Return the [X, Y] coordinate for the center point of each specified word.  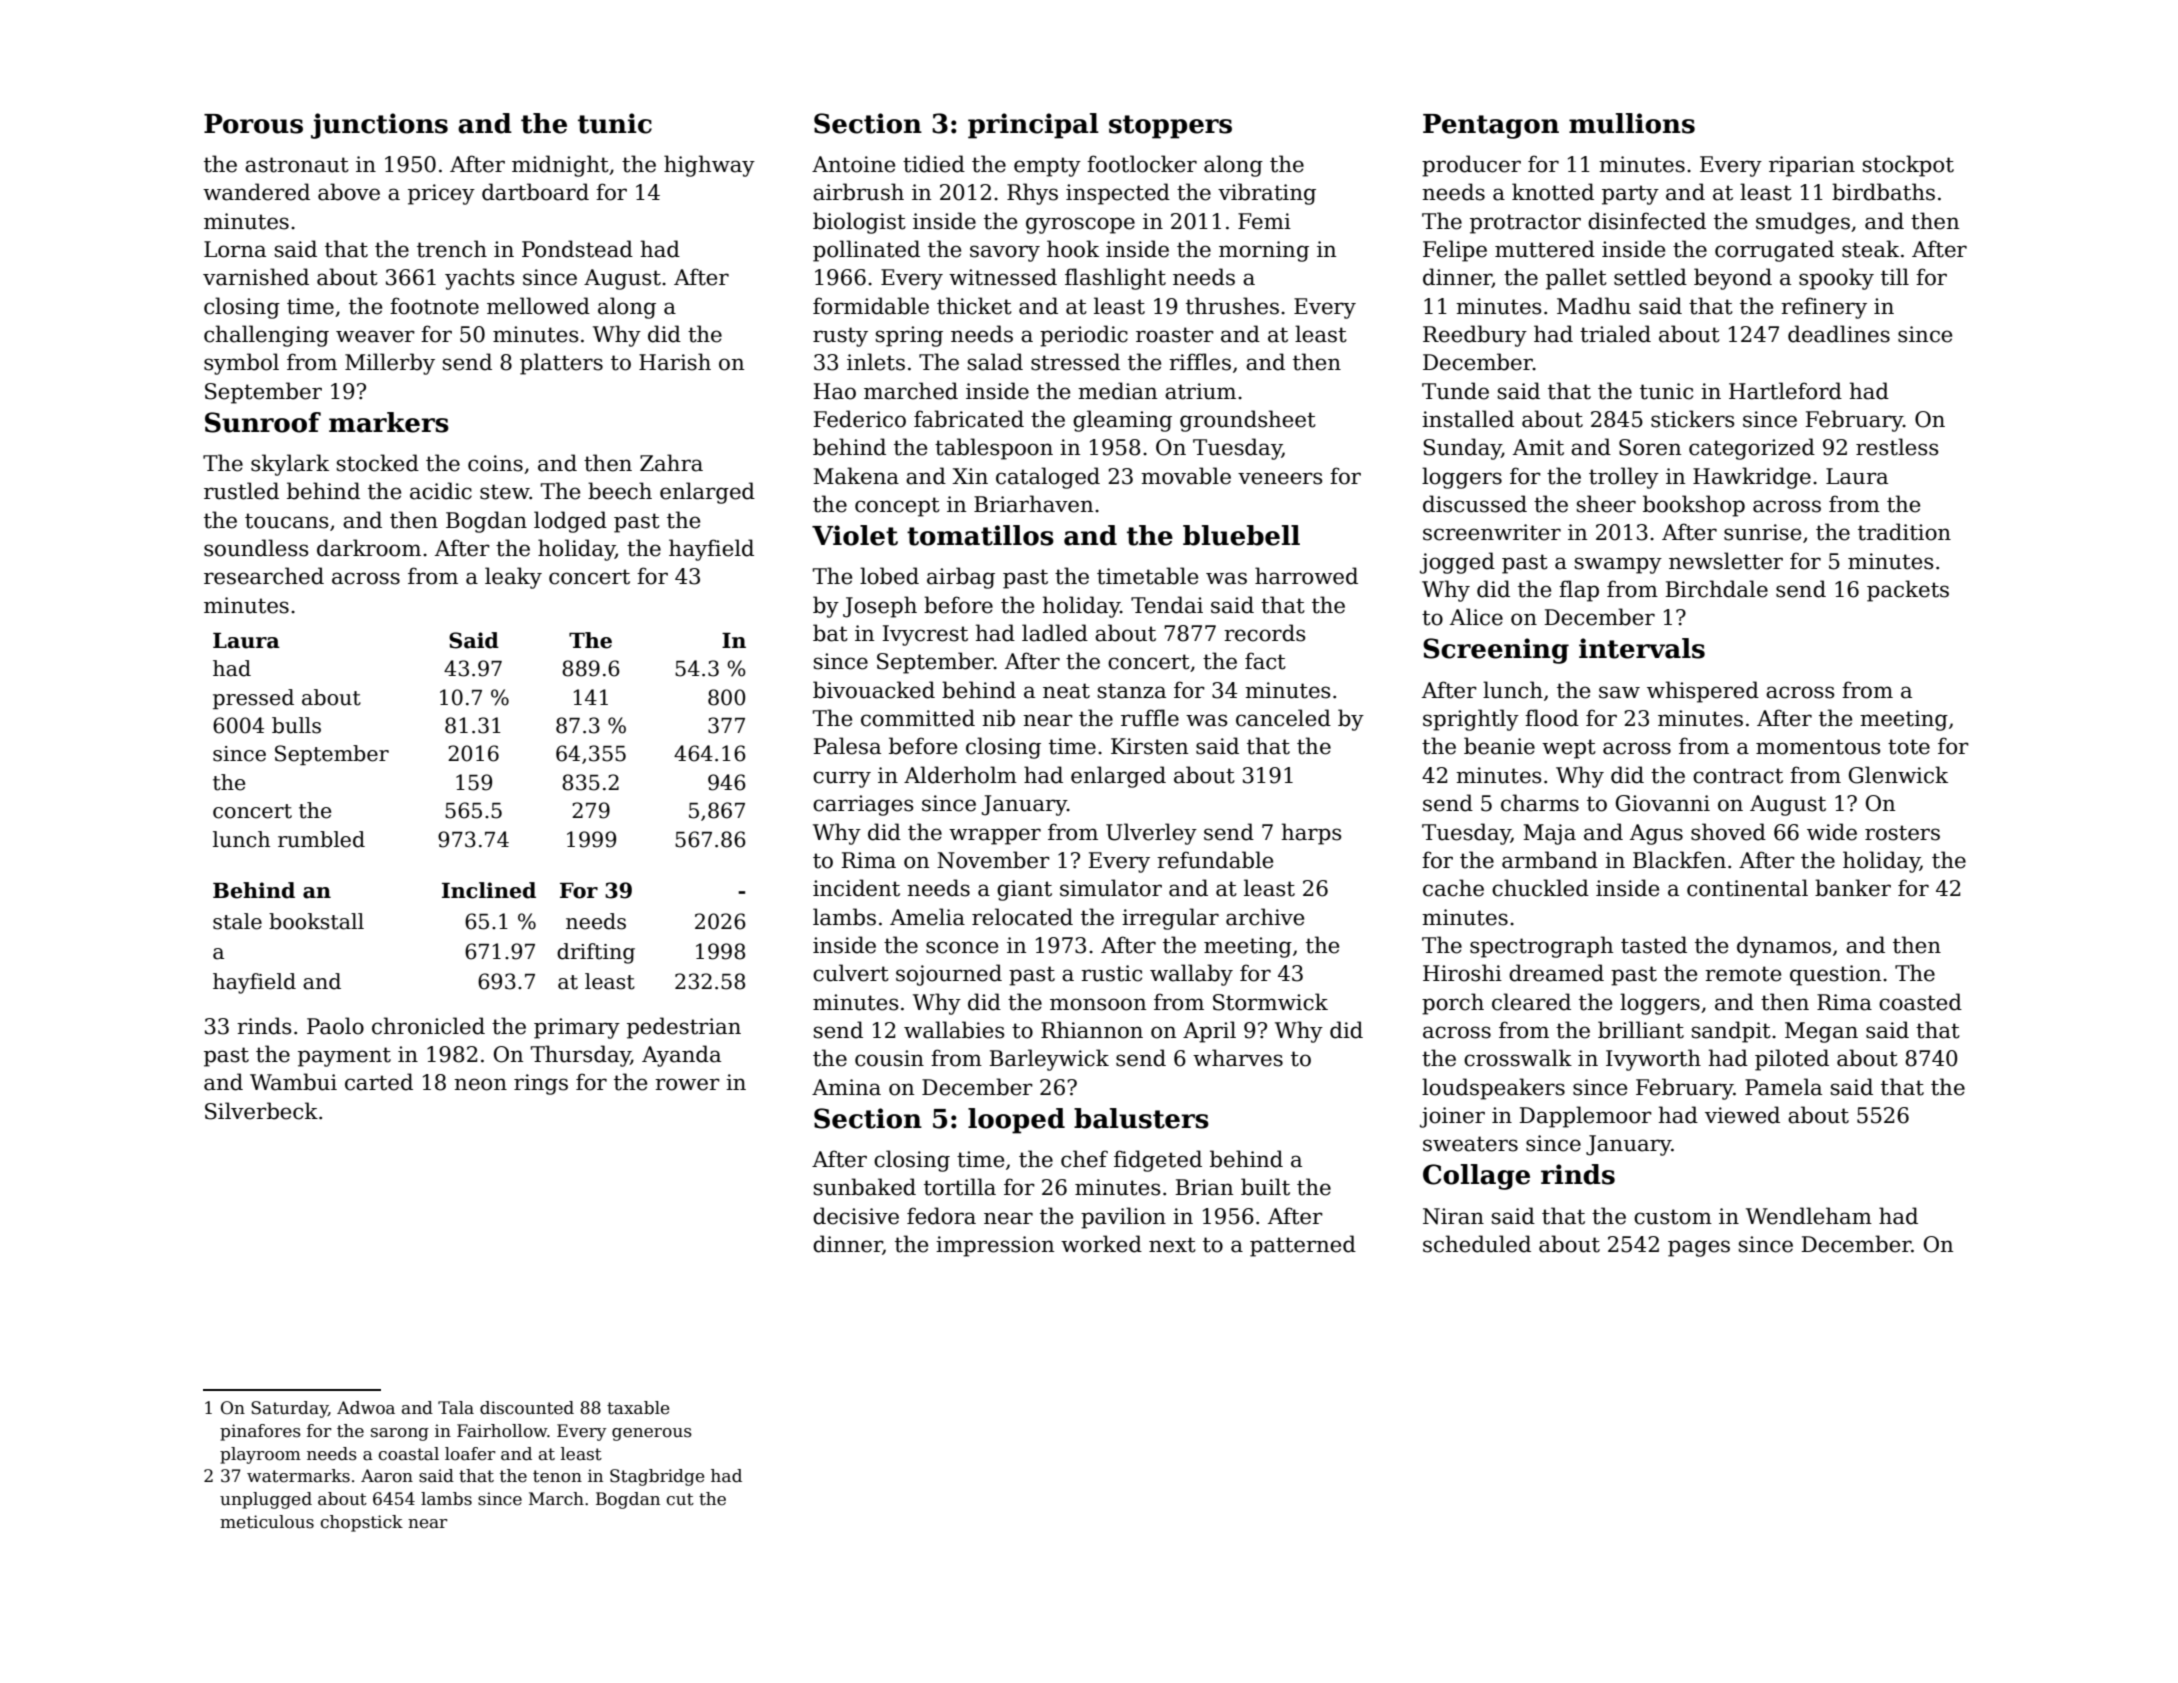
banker [1853, 888]
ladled [1055, 633]
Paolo [335, 1026]
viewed [1742, 1115]
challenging [266, 336]
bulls [296, 725]
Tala [456, 1408]
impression [995, 1246]
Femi [1264, 221]
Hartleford [1785, 391]
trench [452, 249]
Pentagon [1491, 126]
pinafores [260, 1432]
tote [1909, 747]
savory [1005, 253]
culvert [851, 973]
